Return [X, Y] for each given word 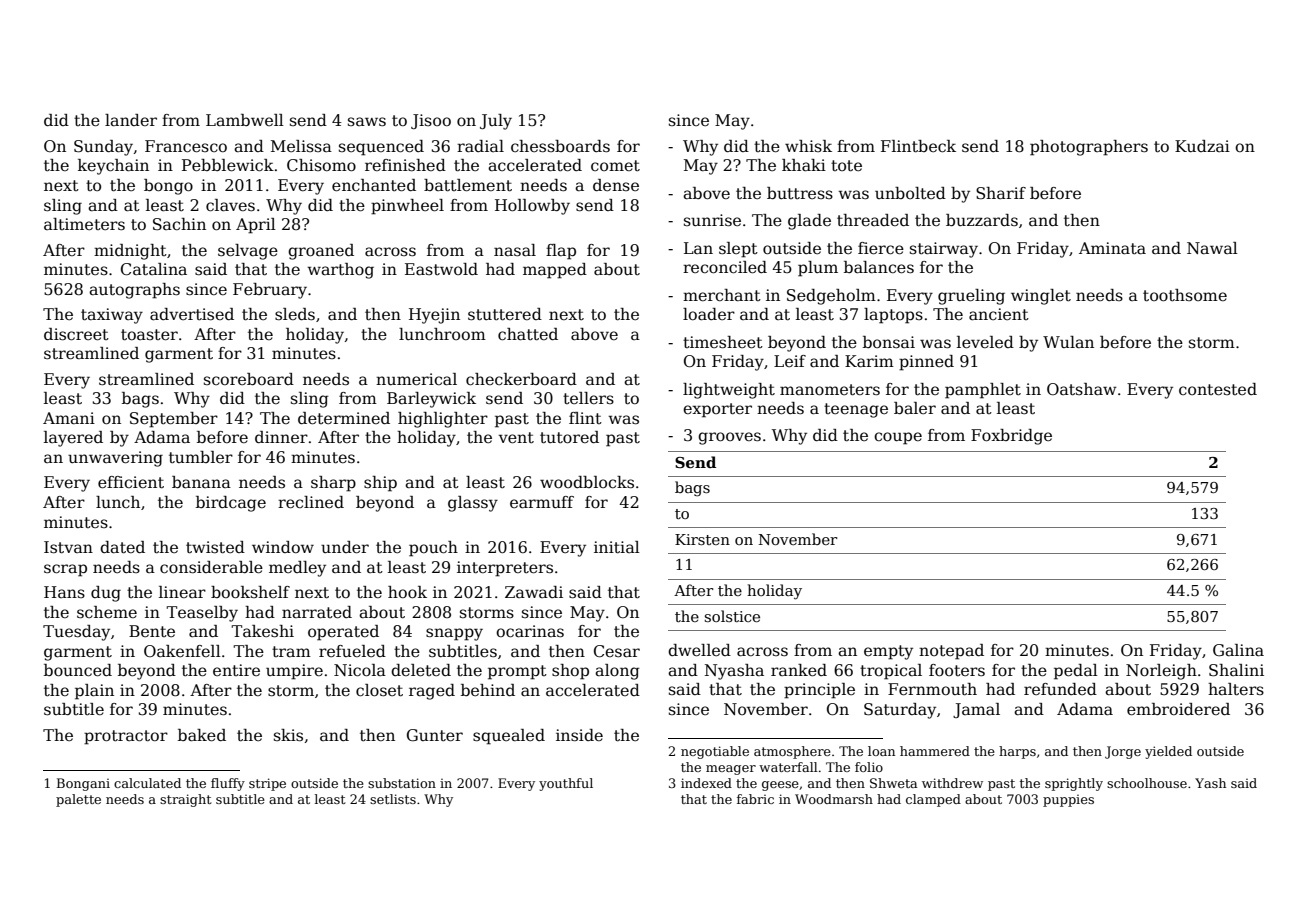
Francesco [186, 146]
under [345, 547]
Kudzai [1202, 146]
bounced [78, 670]
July [496, 122]
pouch [433, 549]
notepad [951, 652]
